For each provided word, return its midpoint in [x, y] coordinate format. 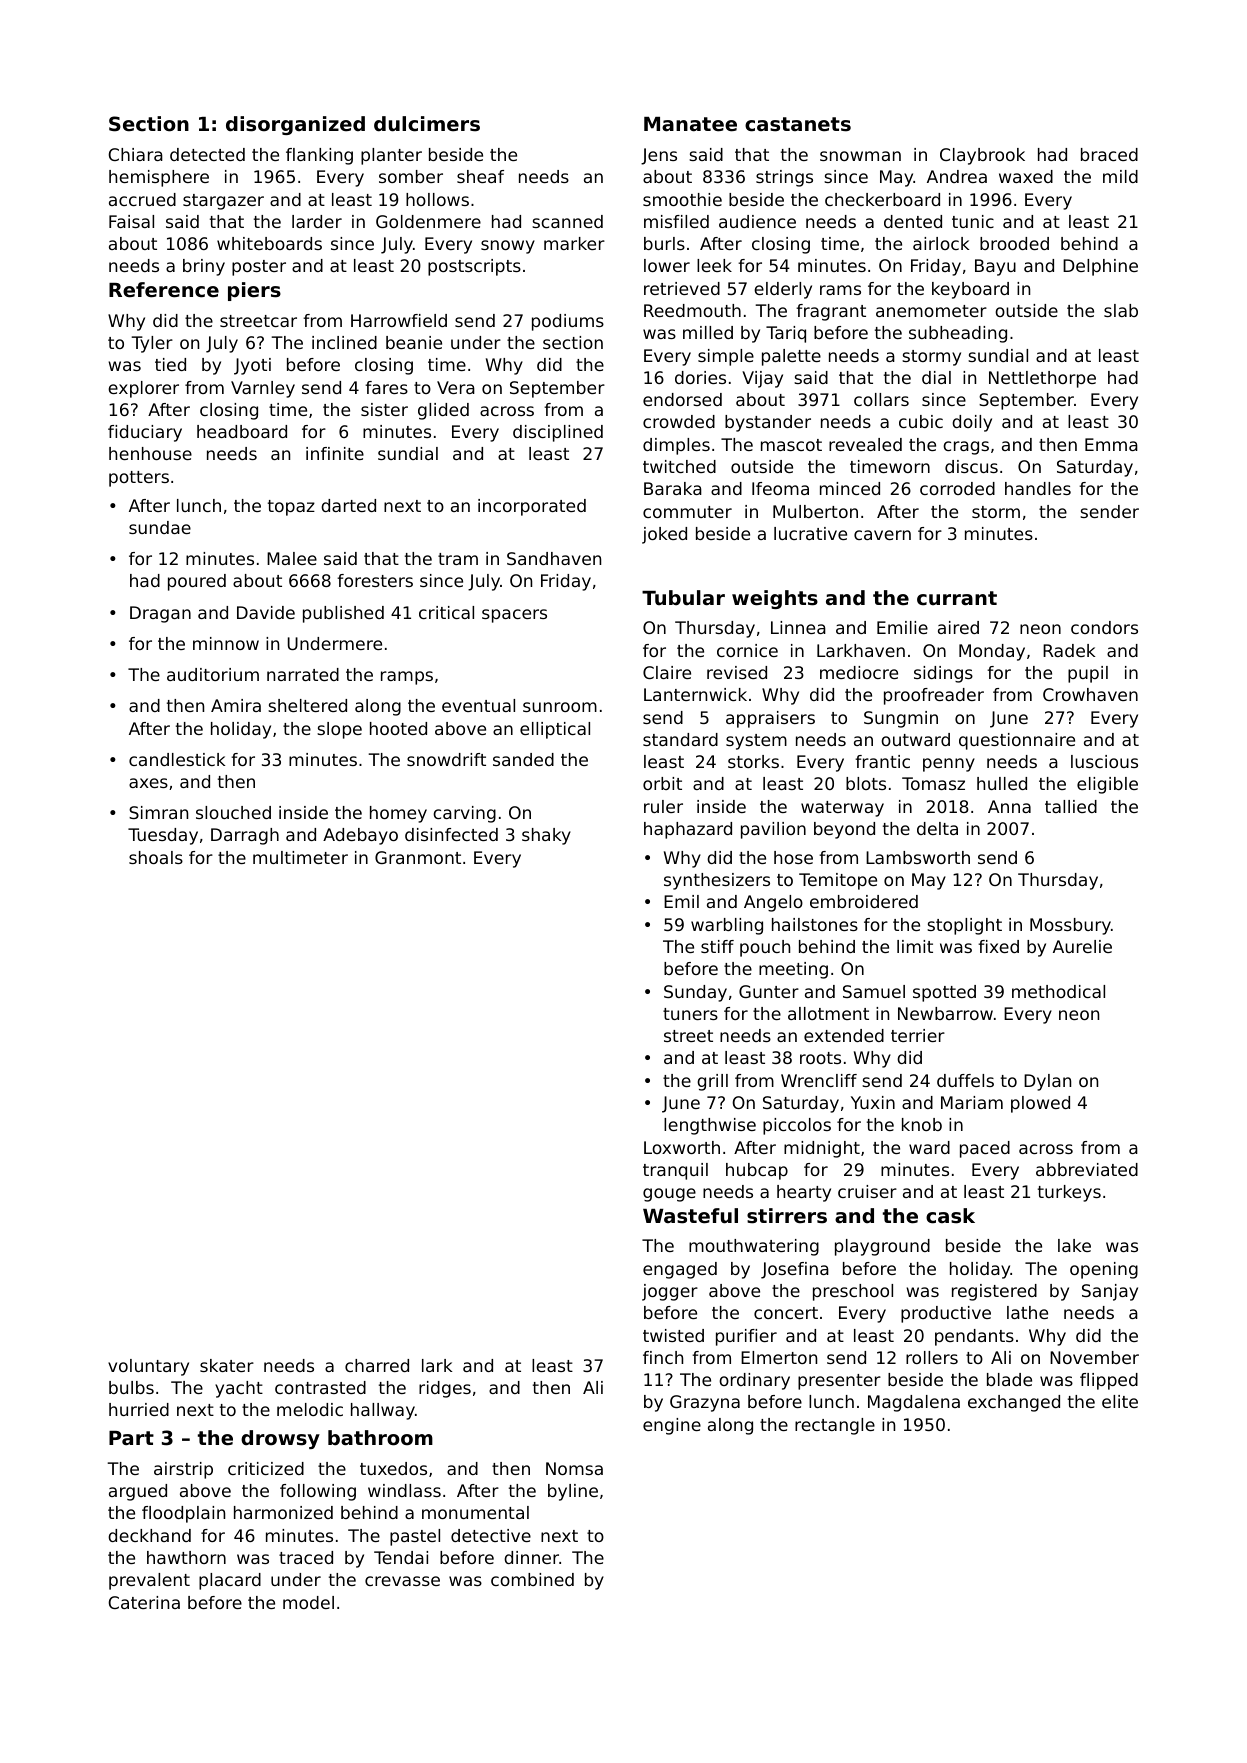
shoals [156, 857]
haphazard [688, 830]
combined [532, 1579]
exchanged [1014, 1403]
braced [1109, 154]
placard [230, 1581]
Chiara [135, 154]
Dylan [1047, 1082]
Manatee [690, 124]
